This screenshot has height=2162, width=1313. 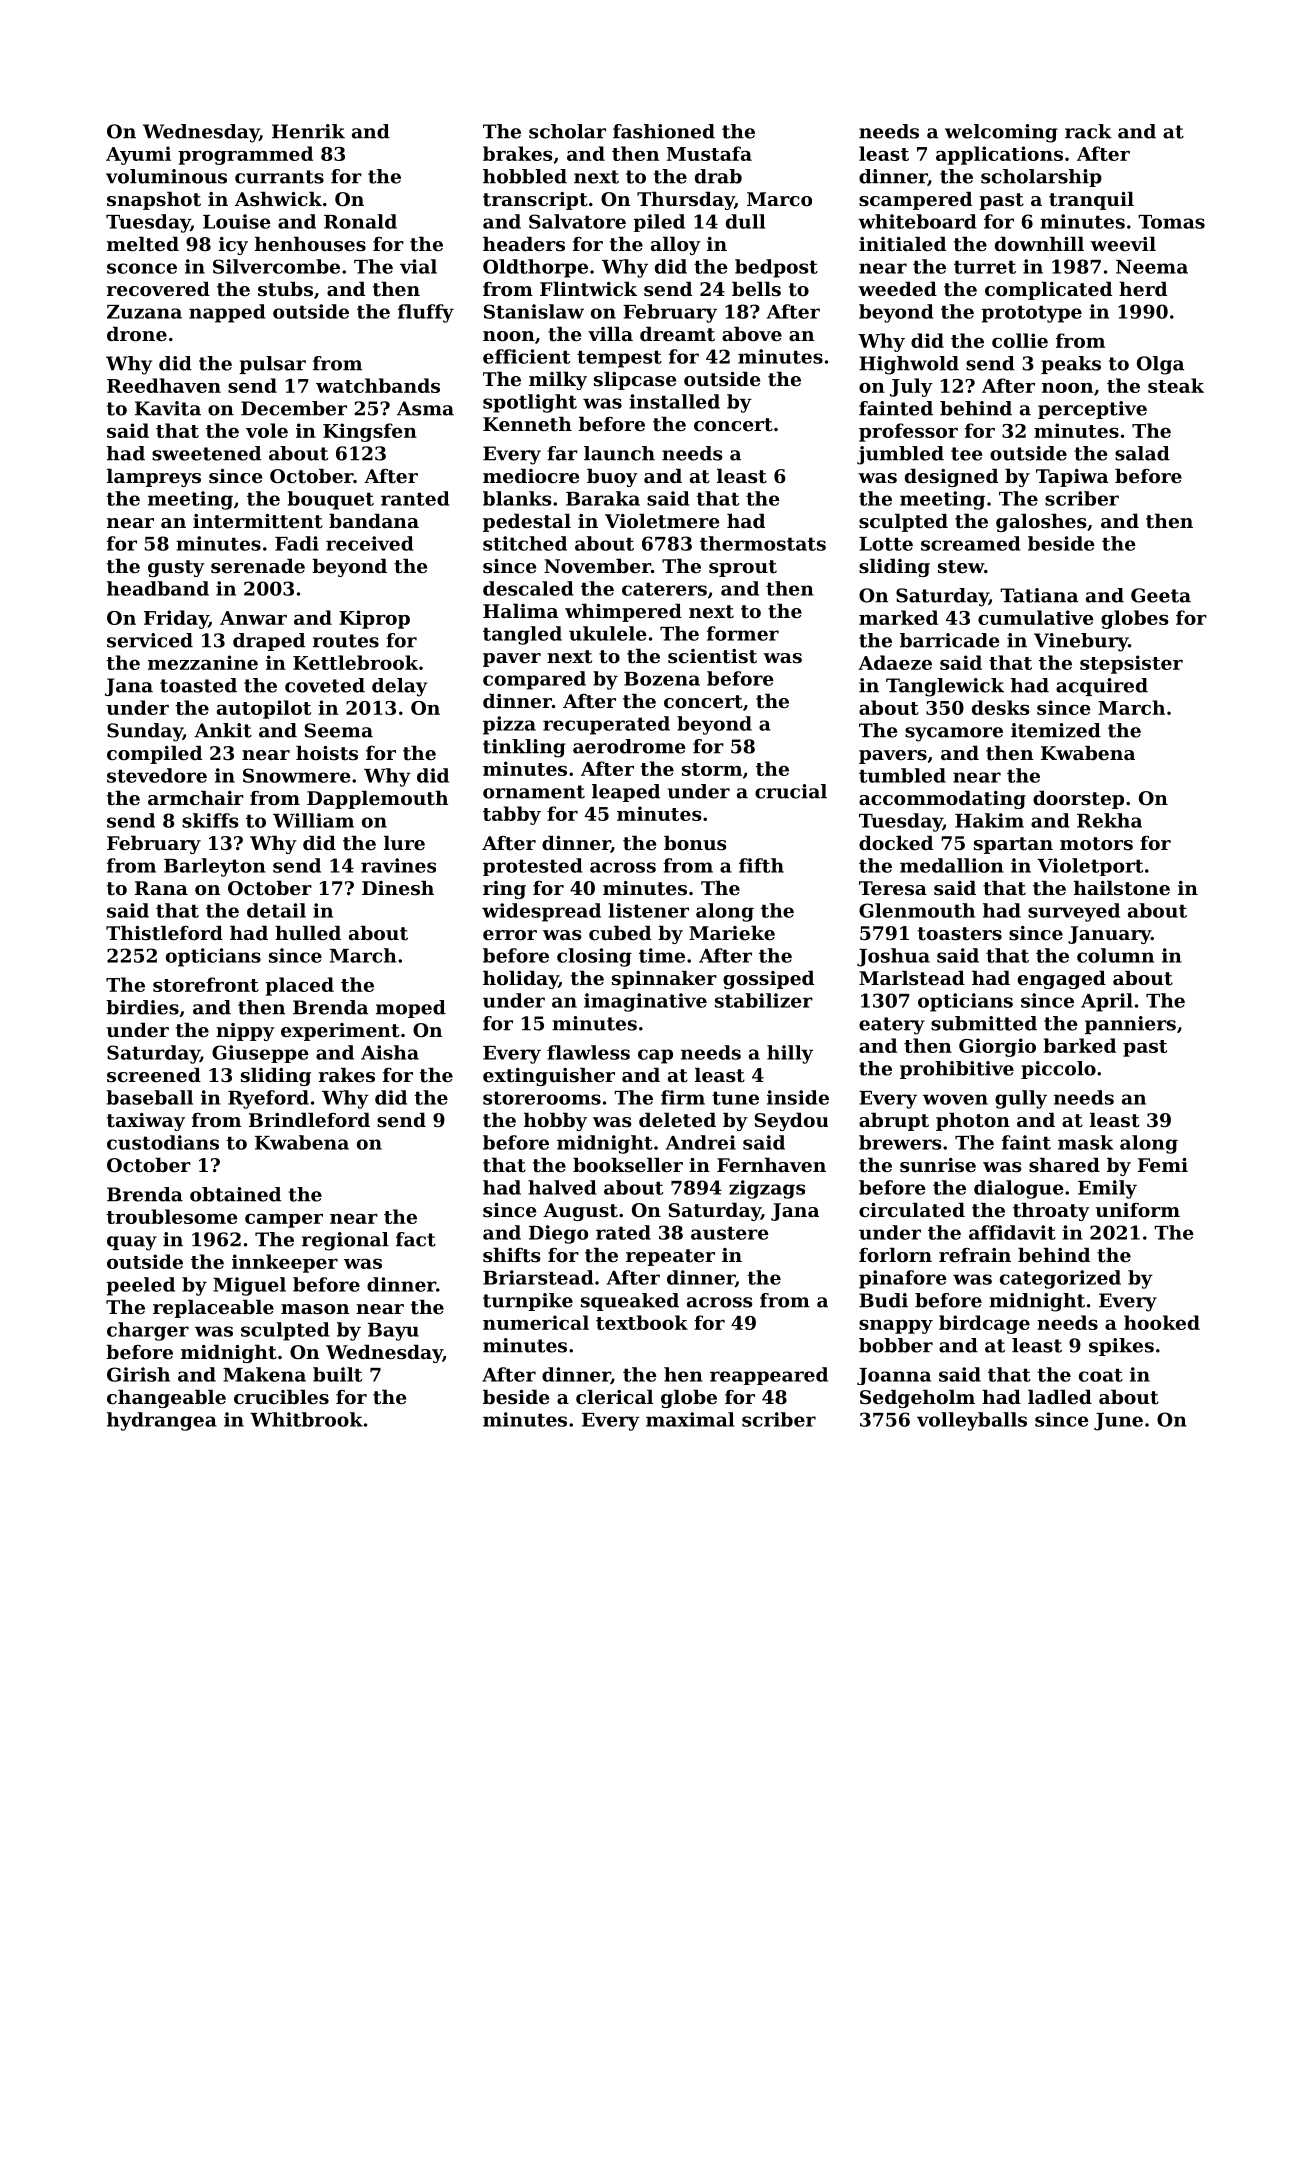 I want to click on storerooms, so click(x=542, y=1098).
